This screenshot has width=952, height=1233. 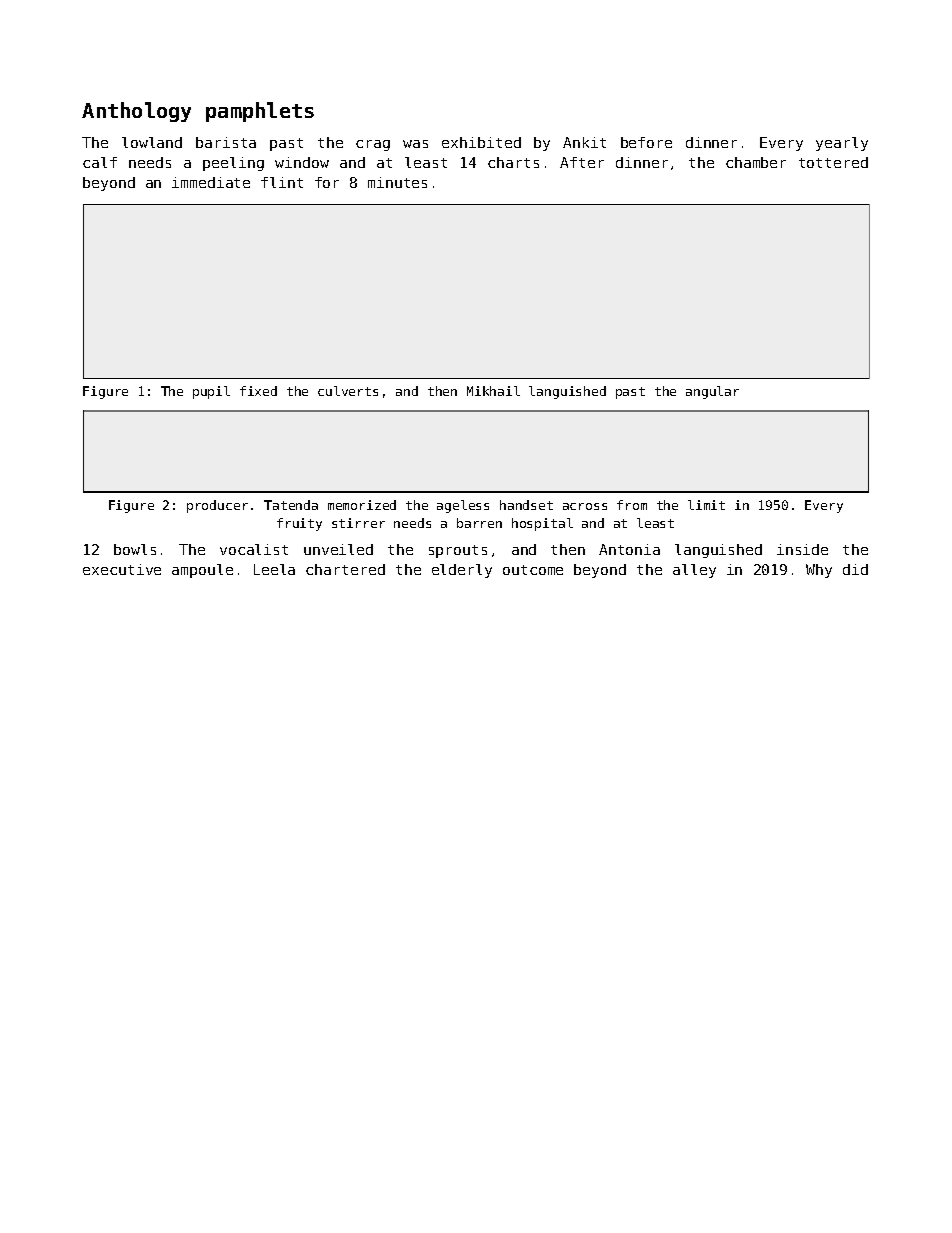 I want to click on angular, so click(x=712, y=392).
